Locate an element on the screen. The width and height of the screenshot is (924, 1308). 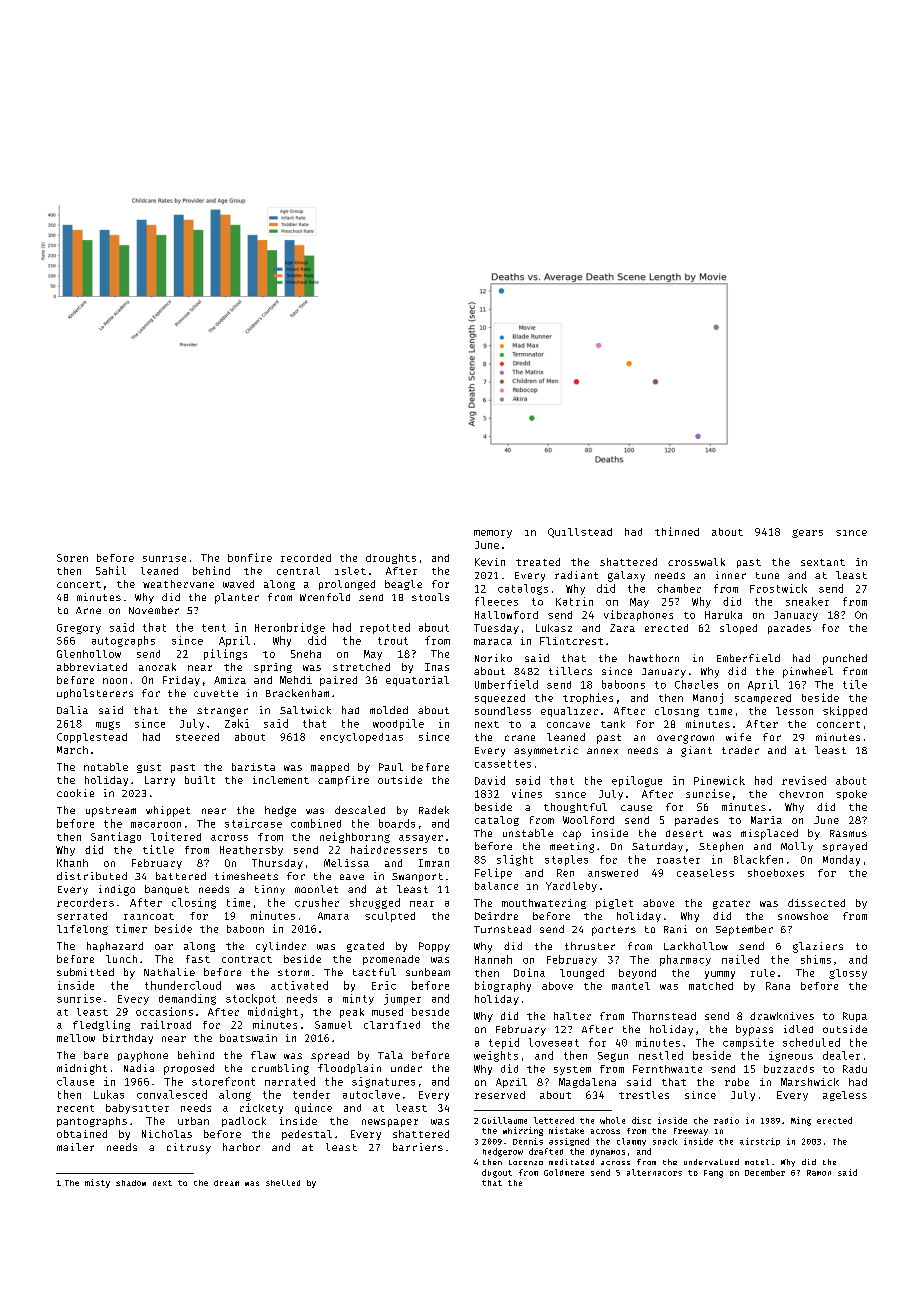
hawthorn is located at coordinates (654, 658).
